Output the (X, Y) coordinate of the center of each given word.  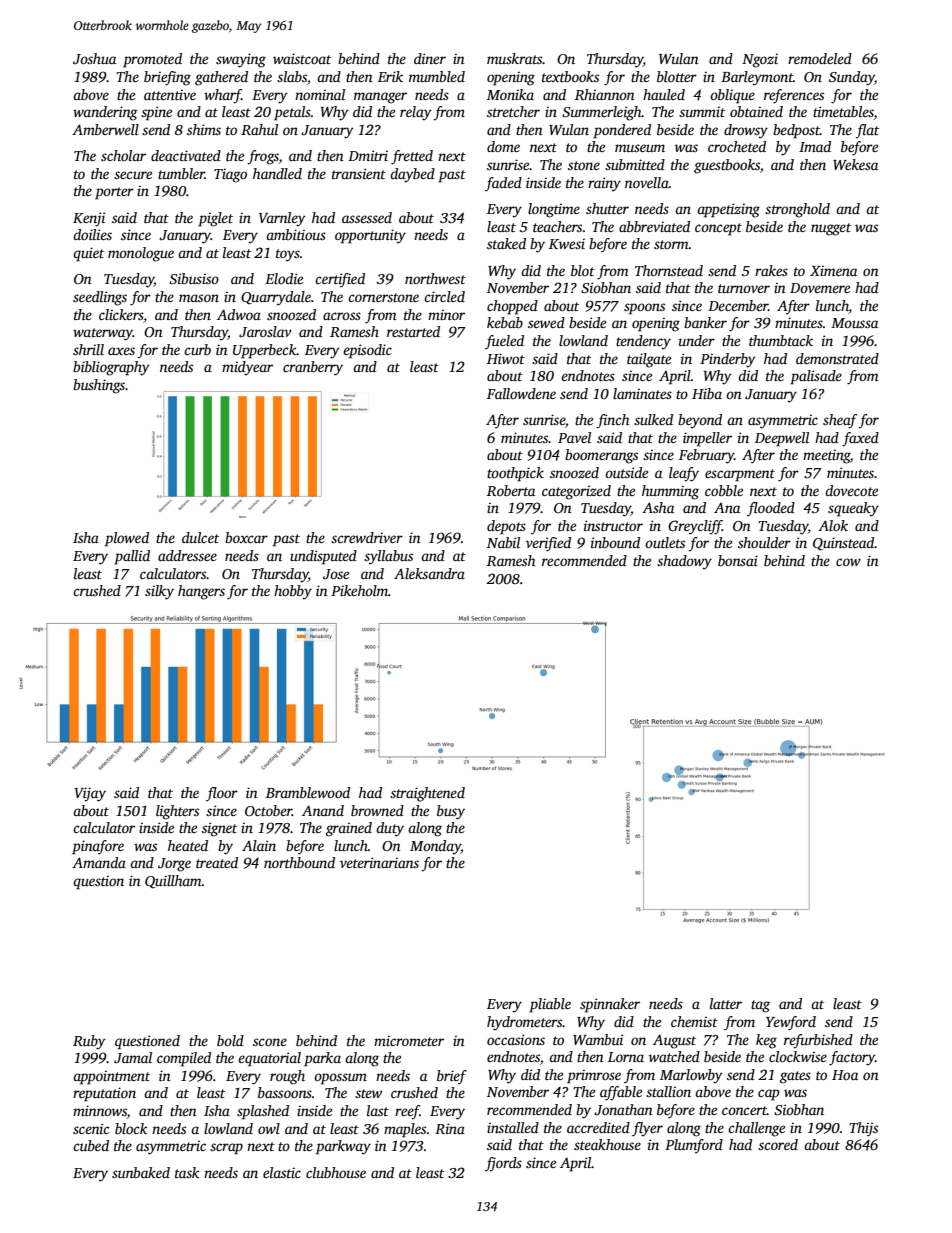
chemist (694, 1021)
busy (451, 812)
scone (270, 1042)
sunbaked (141, 1172)
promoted (152, 60)
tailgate (649, 360)
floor (222, 794)
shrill (88, 349)
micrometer (409, 1040)
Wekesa (855, 164)
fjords (503, 1164)
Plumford (694, 1146)
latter (726, 1003)
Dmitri (368, 155)
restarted (413, 331)
